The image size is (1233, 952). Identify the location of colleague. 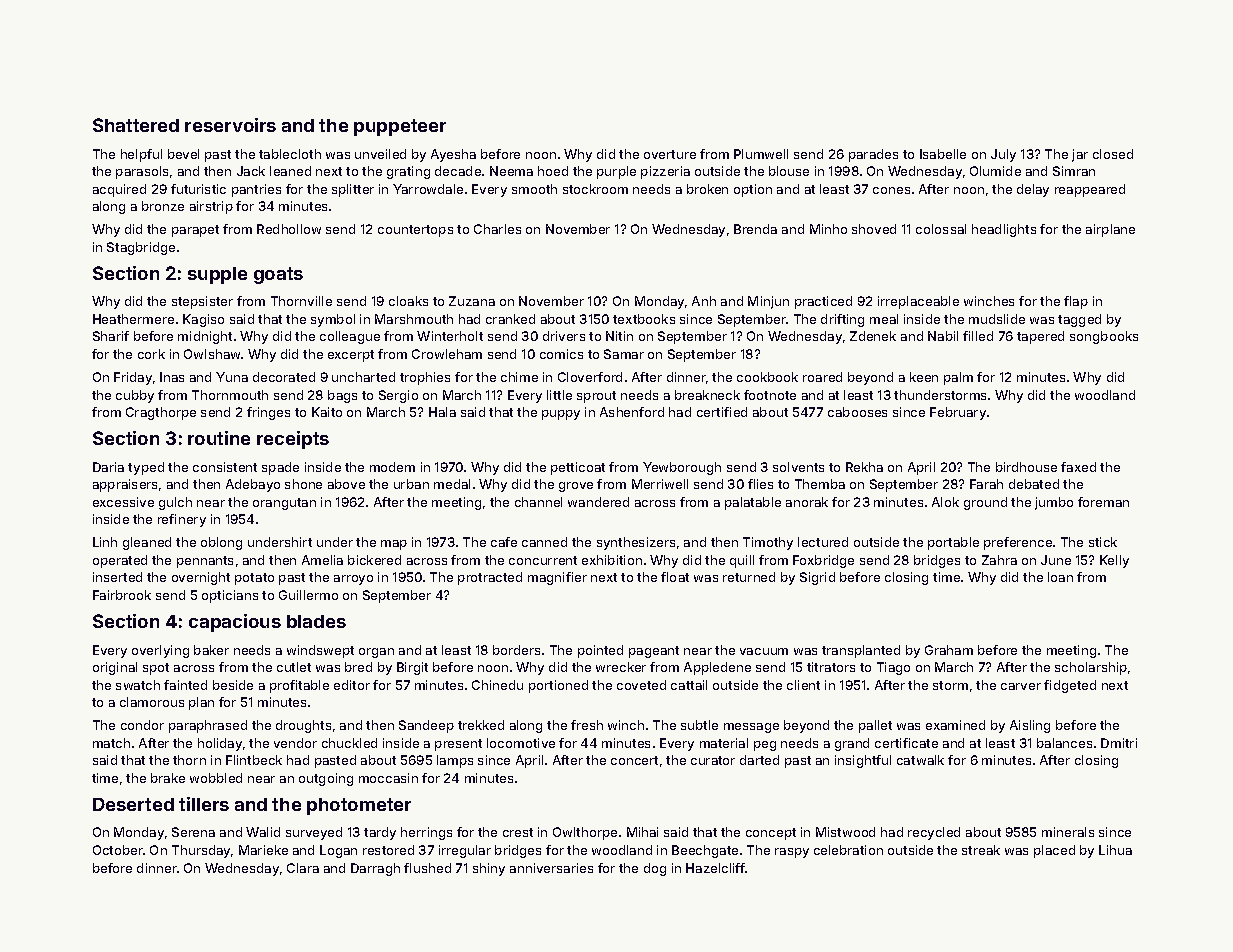
(350, 337).
